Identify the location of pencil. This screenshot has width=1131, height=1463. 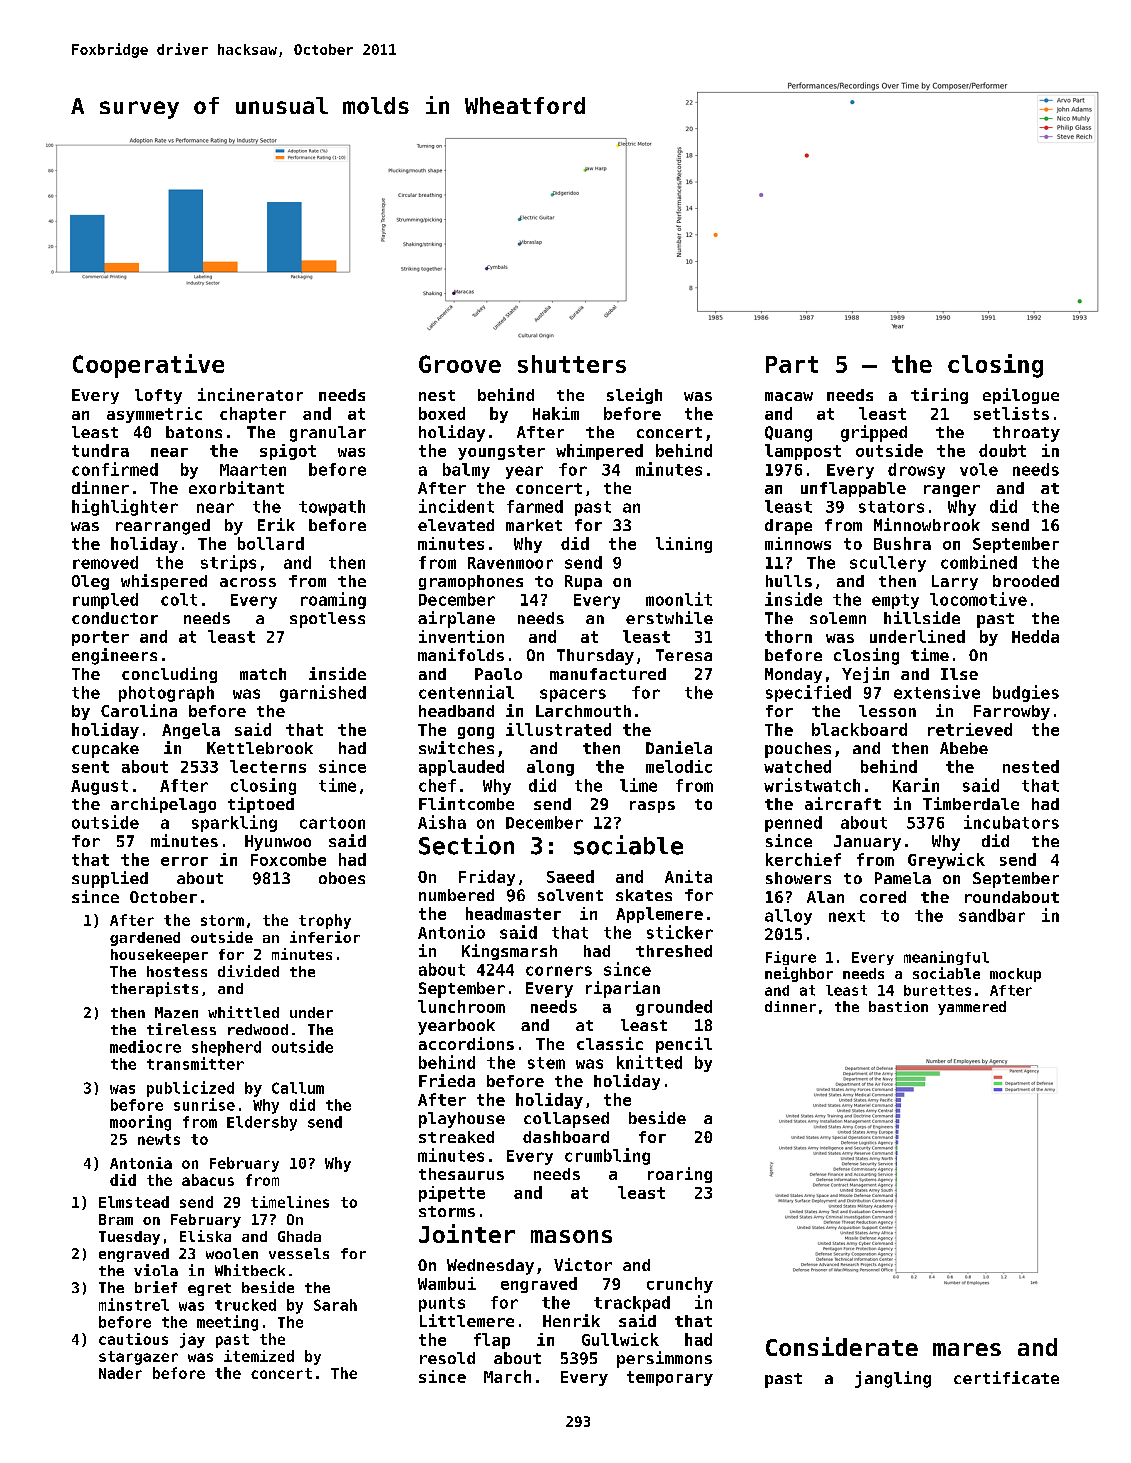
(684, 1045).
